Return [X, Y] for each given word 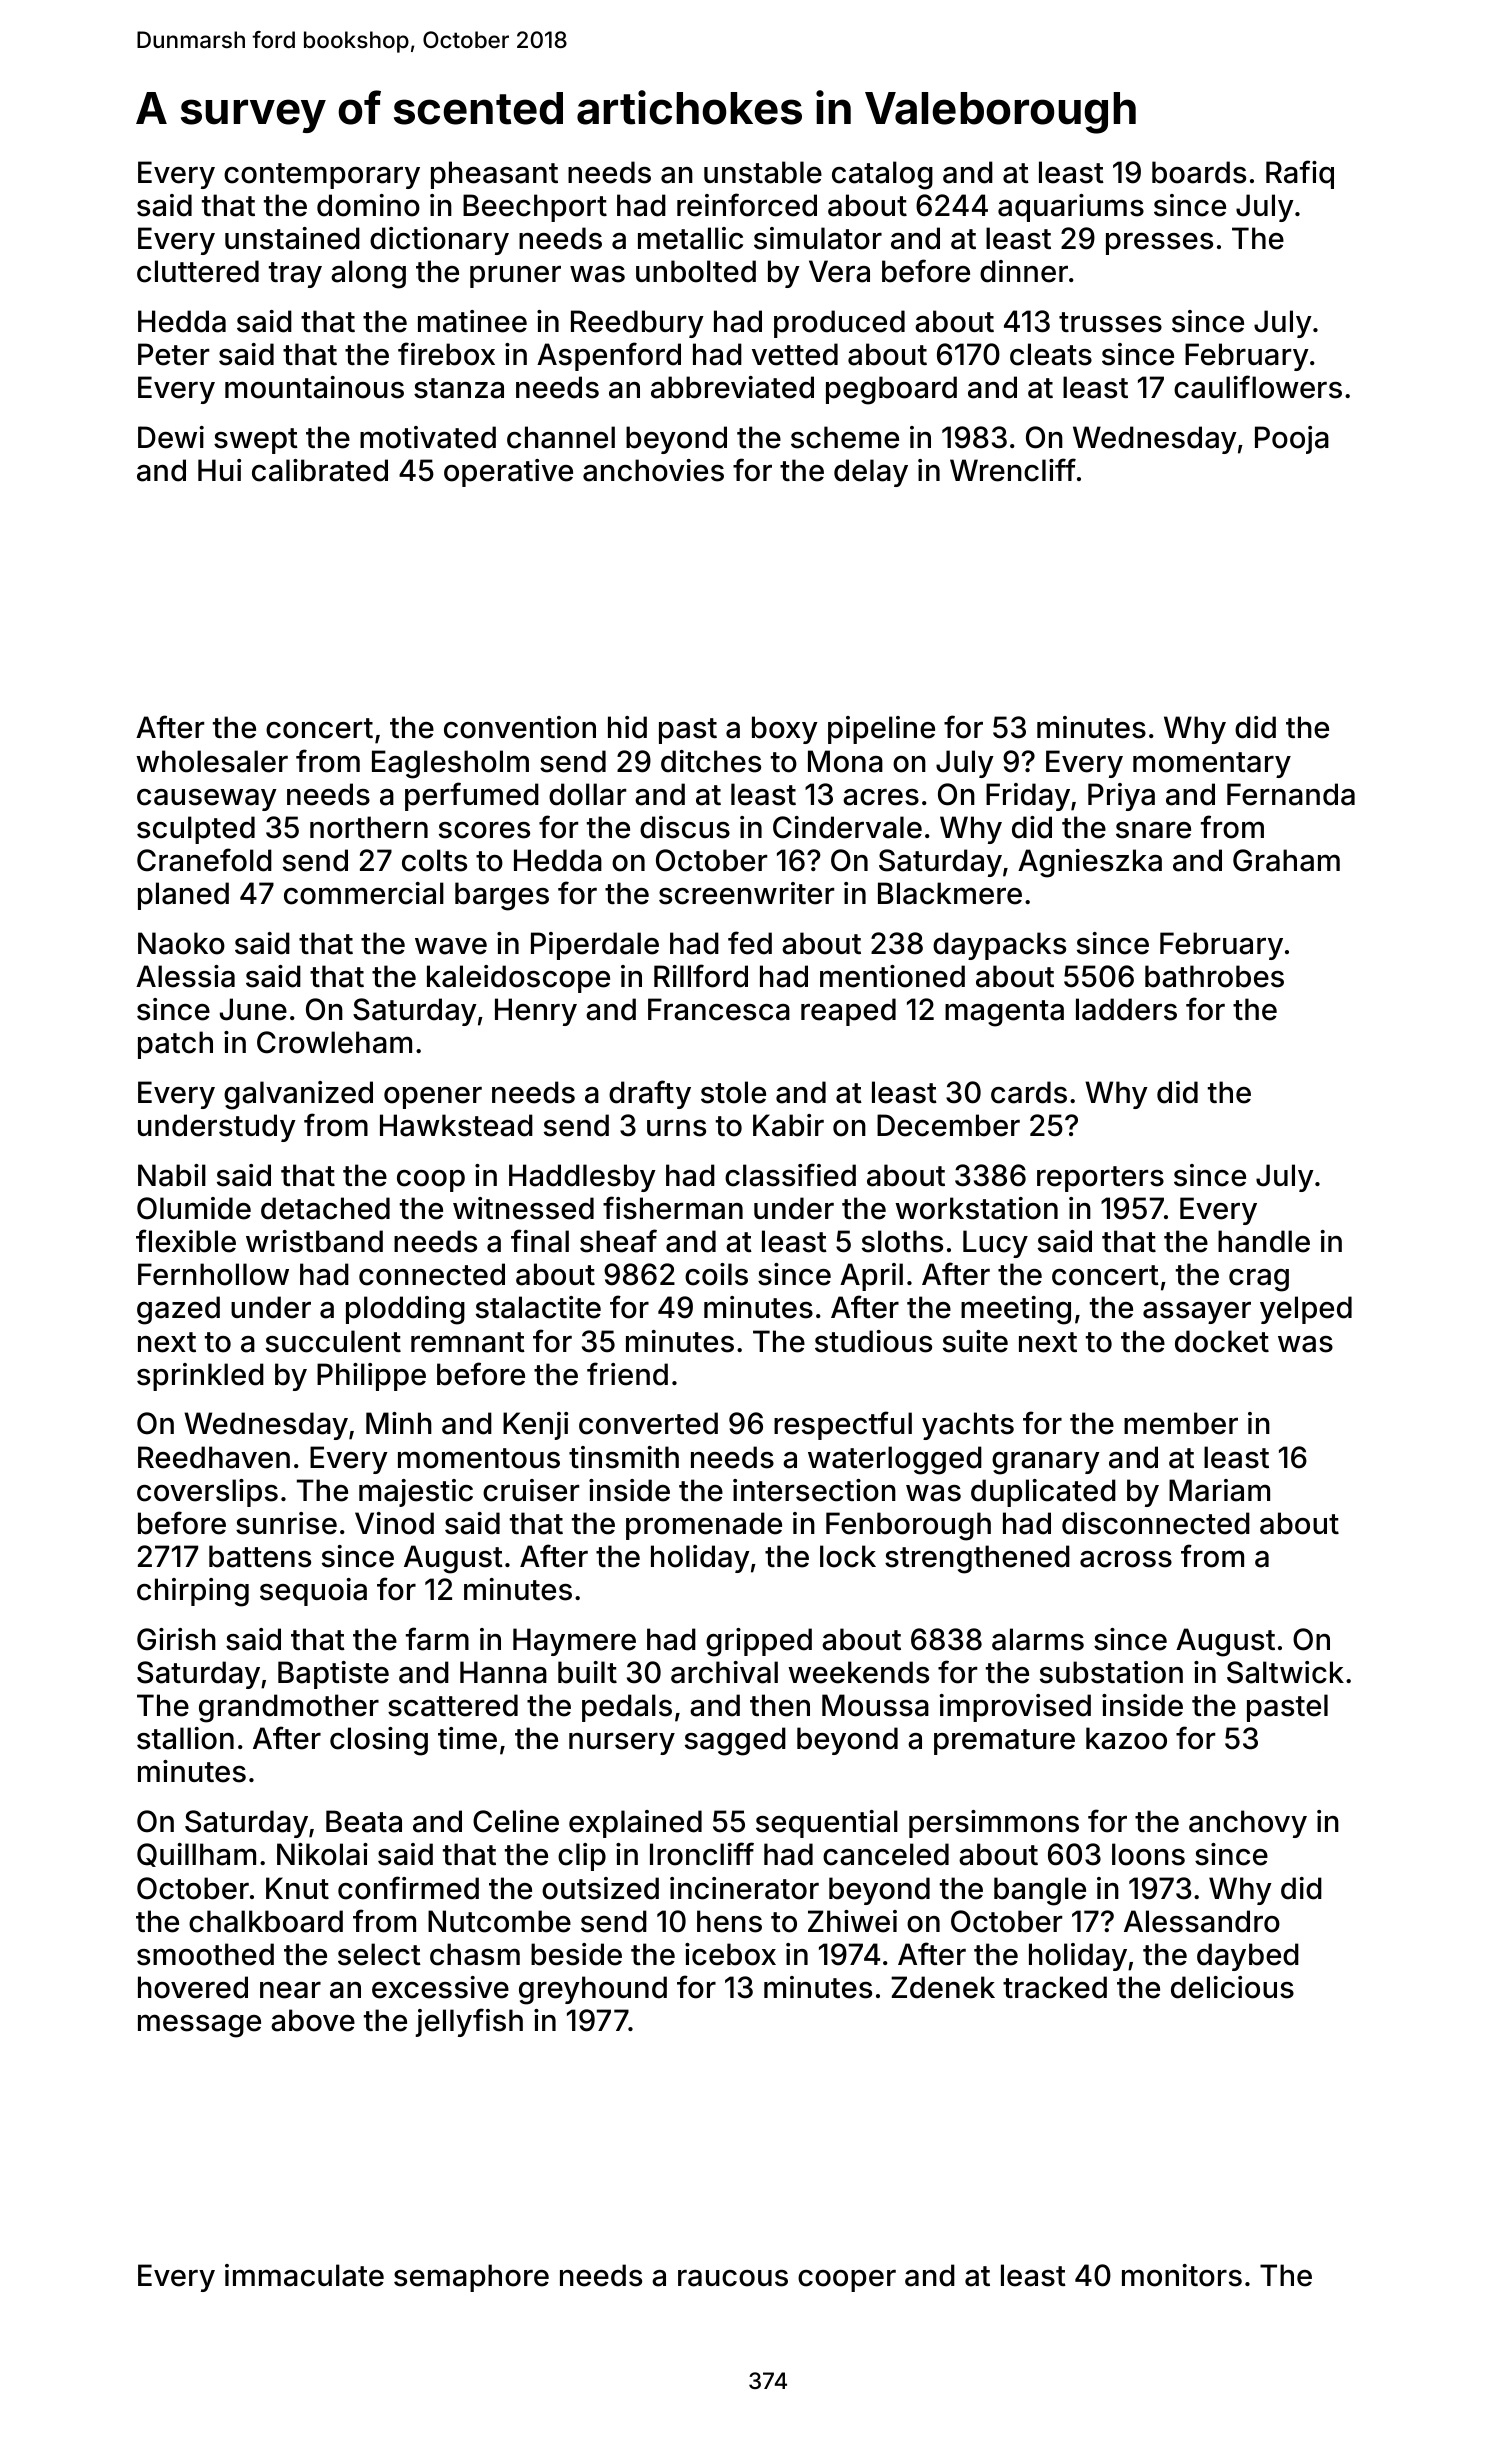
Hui [219, 470]
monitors [1182, 2275]
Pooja [1292, 440]
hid [627, 727]
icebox [730, 1954]
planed [183, 896]
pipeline [881, 730]
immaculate [304, 2275]
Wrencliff [1013, 470]
